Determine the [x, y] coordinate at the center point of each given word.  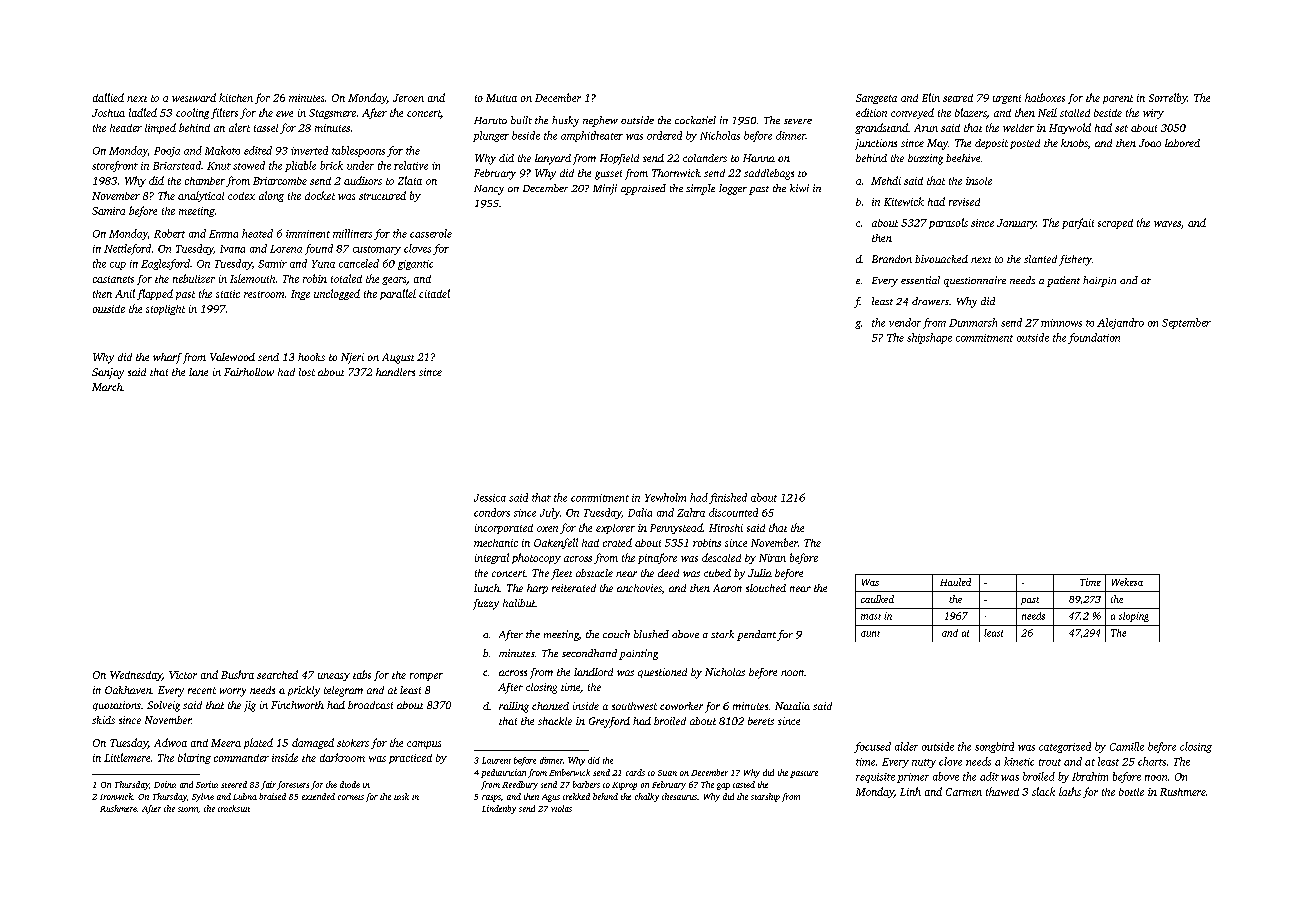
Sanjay [108, 373]
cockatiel [695, 120]
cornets [351, 797]
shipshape [929, 338]
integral [492, 558]
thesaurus [679, 796]
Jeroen [408, 98]
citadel [434, 293]
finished [728, 498]
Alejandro [1120, 323]
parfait [1078, 223]
